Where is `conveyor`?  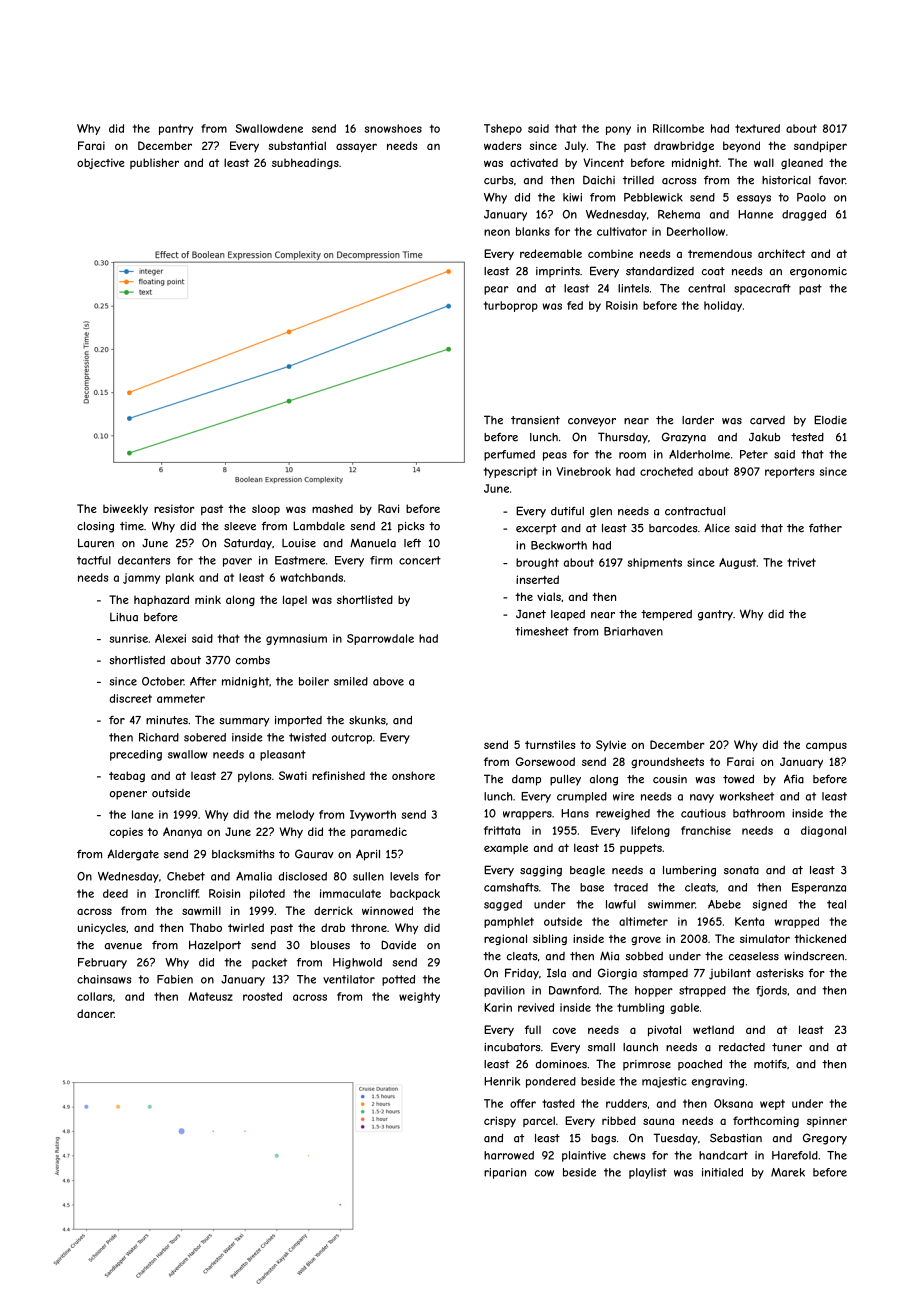 conveyor is located at coordinates (592, 422).
